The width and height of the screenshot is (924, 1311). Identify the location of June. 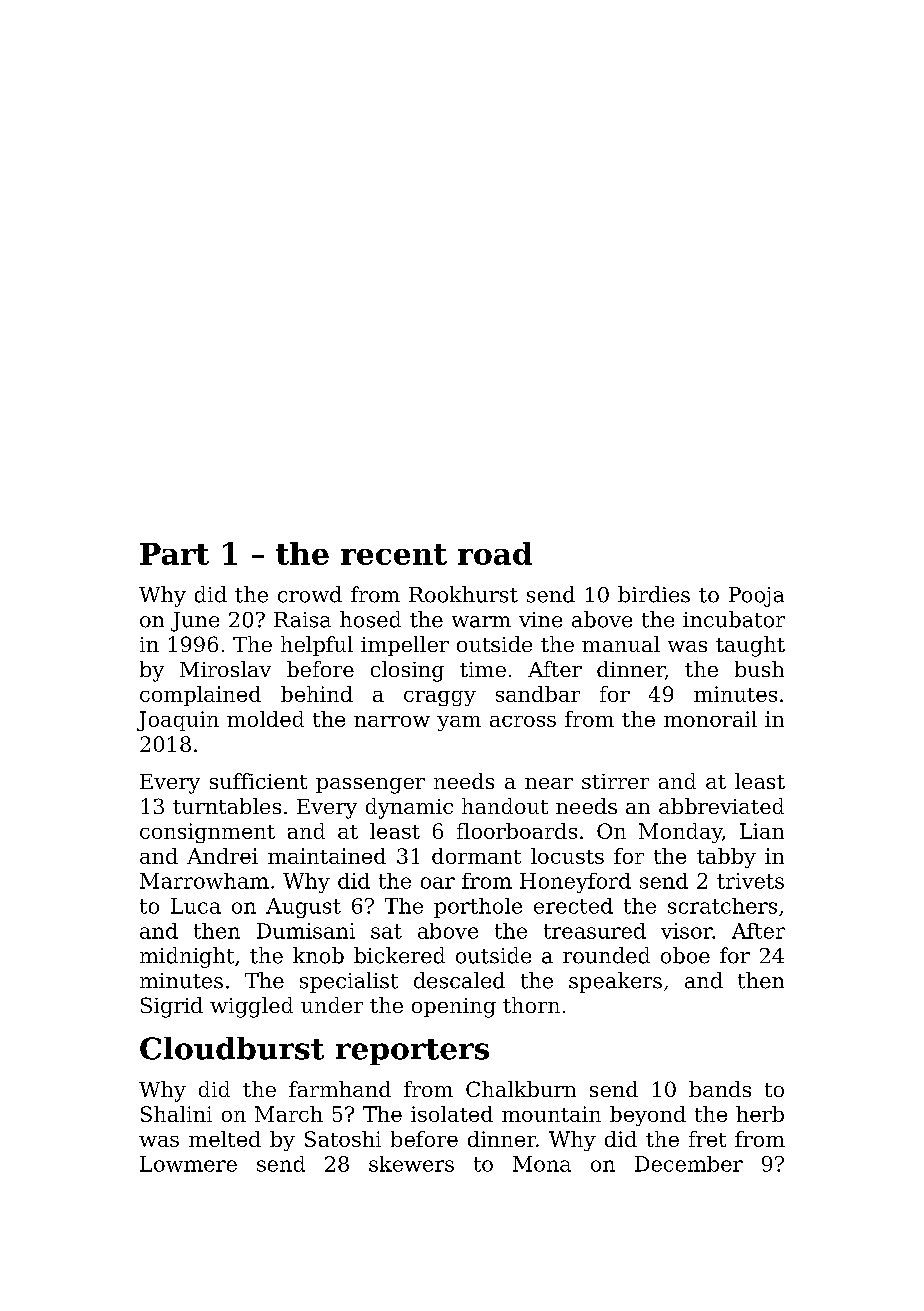
(195, 622).
